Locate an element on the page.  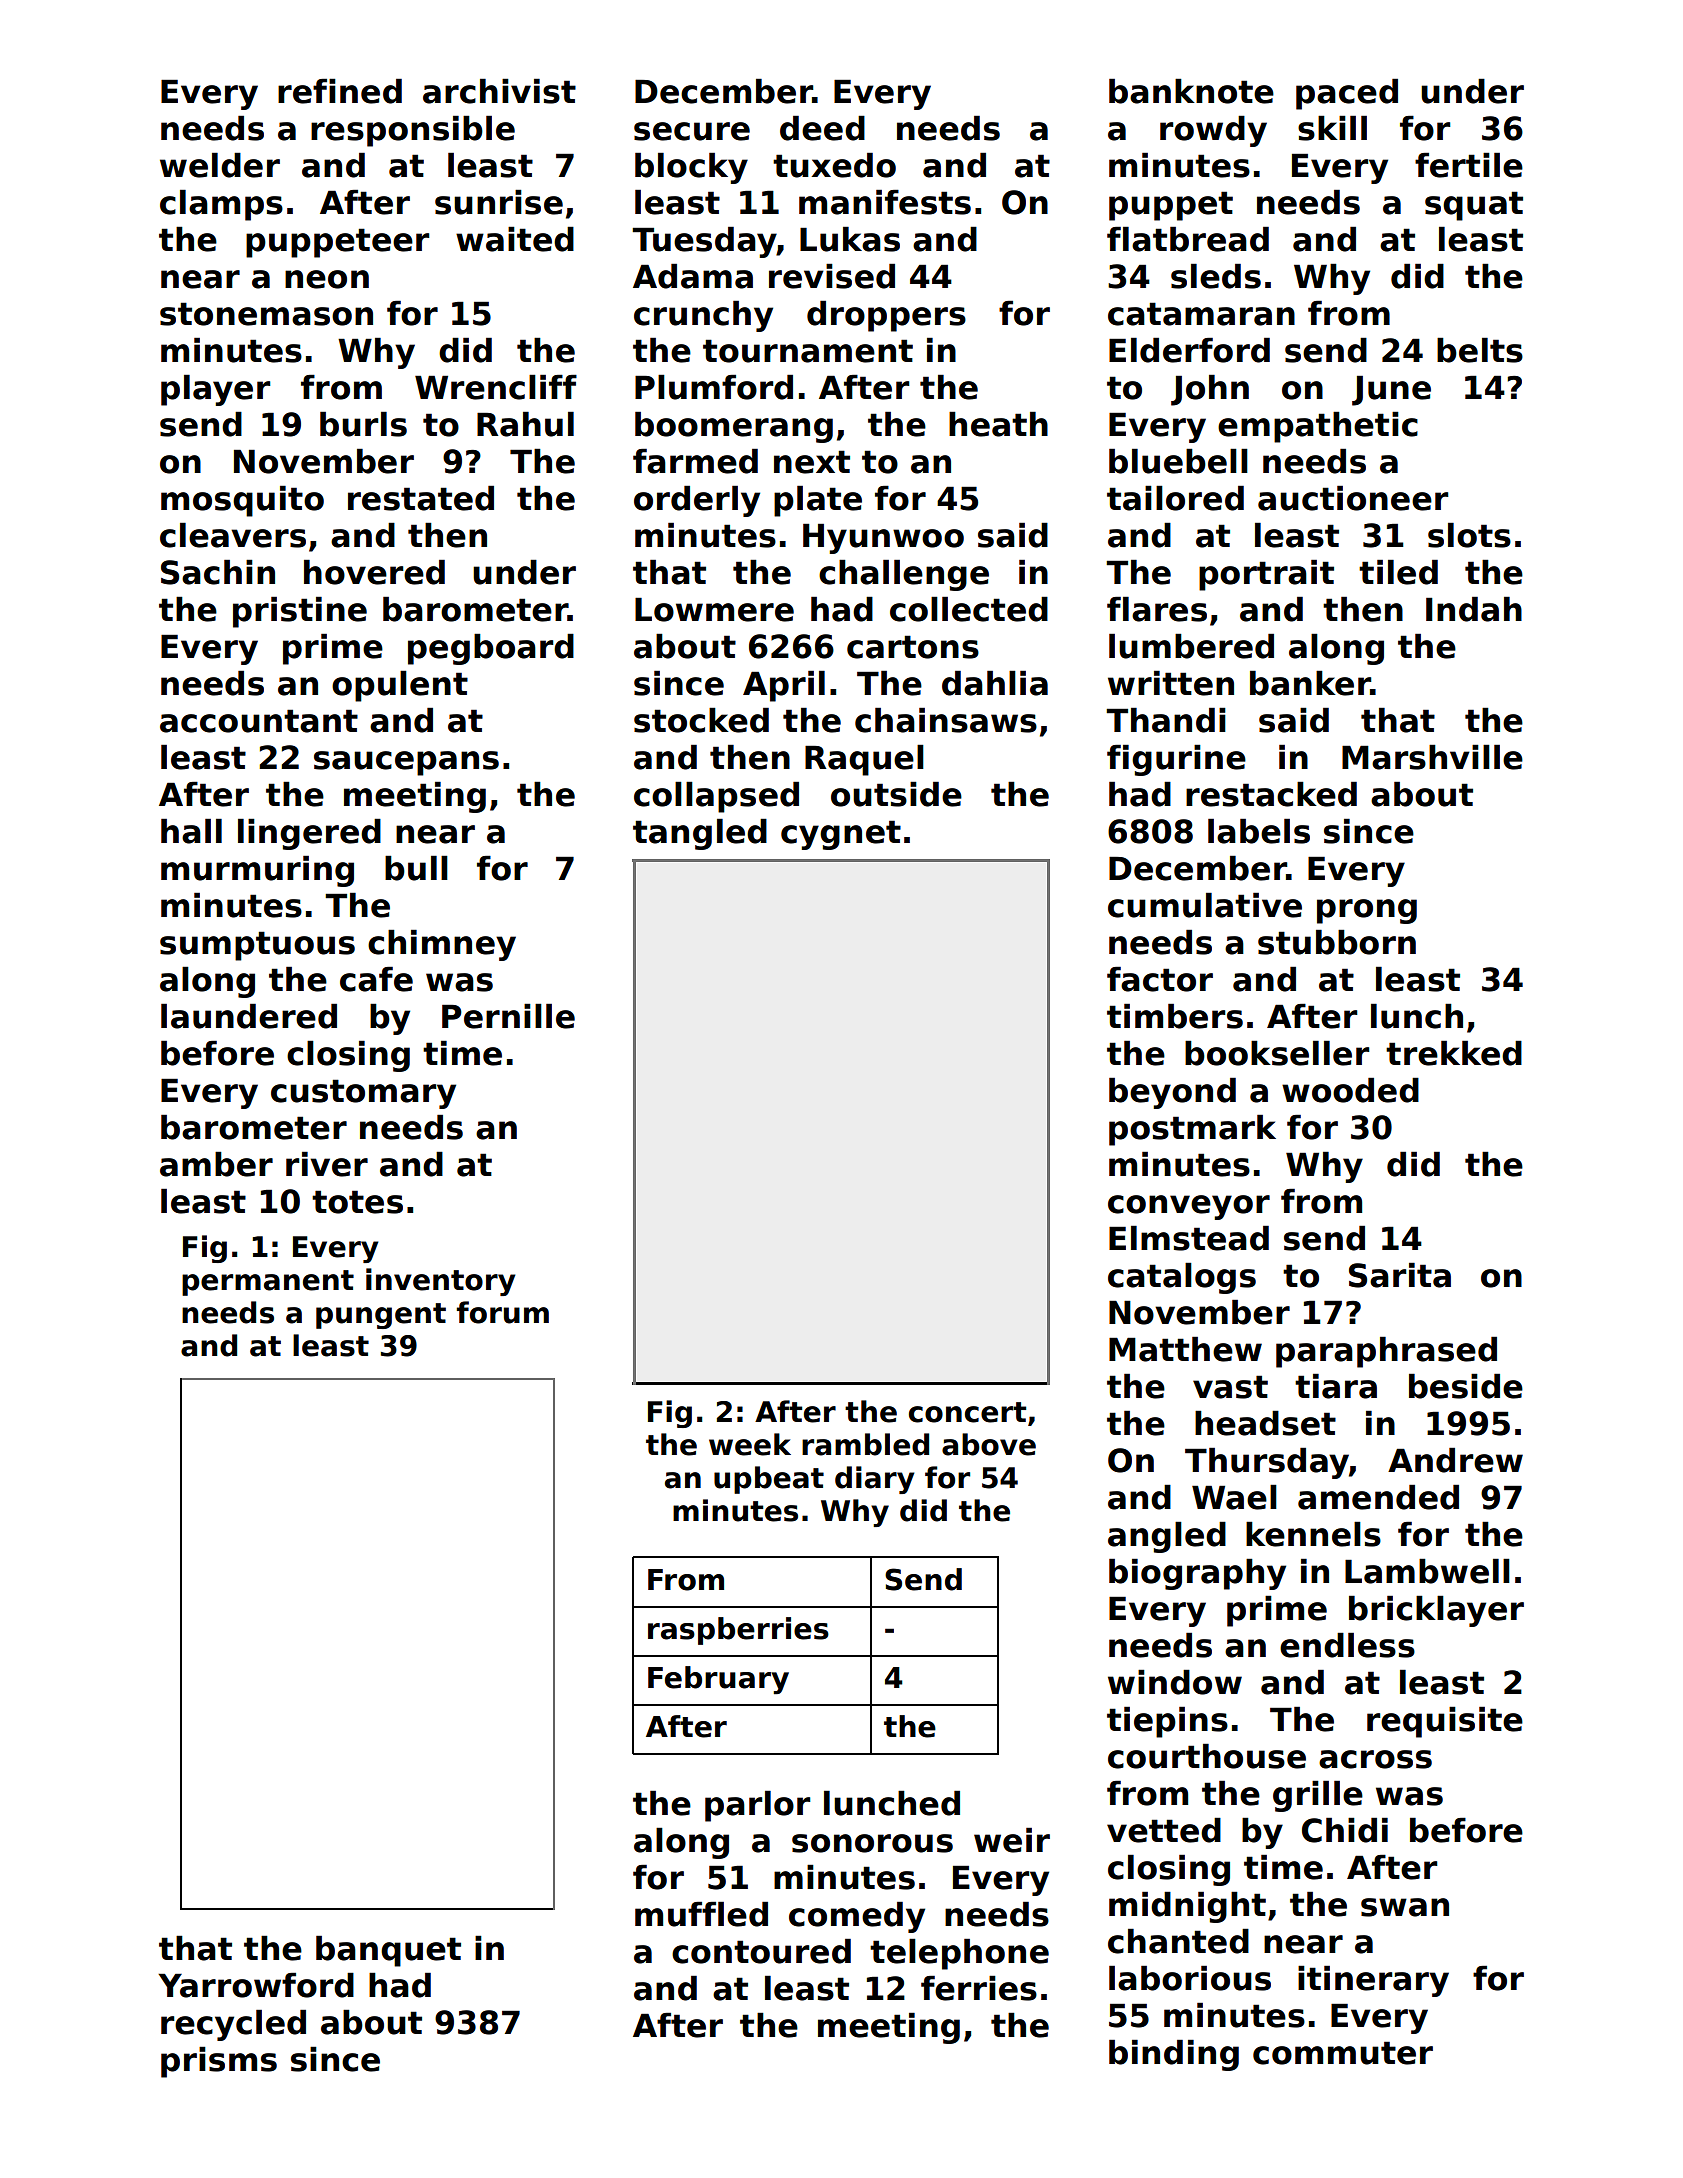
paced is located at coordinates (1347, 94).
